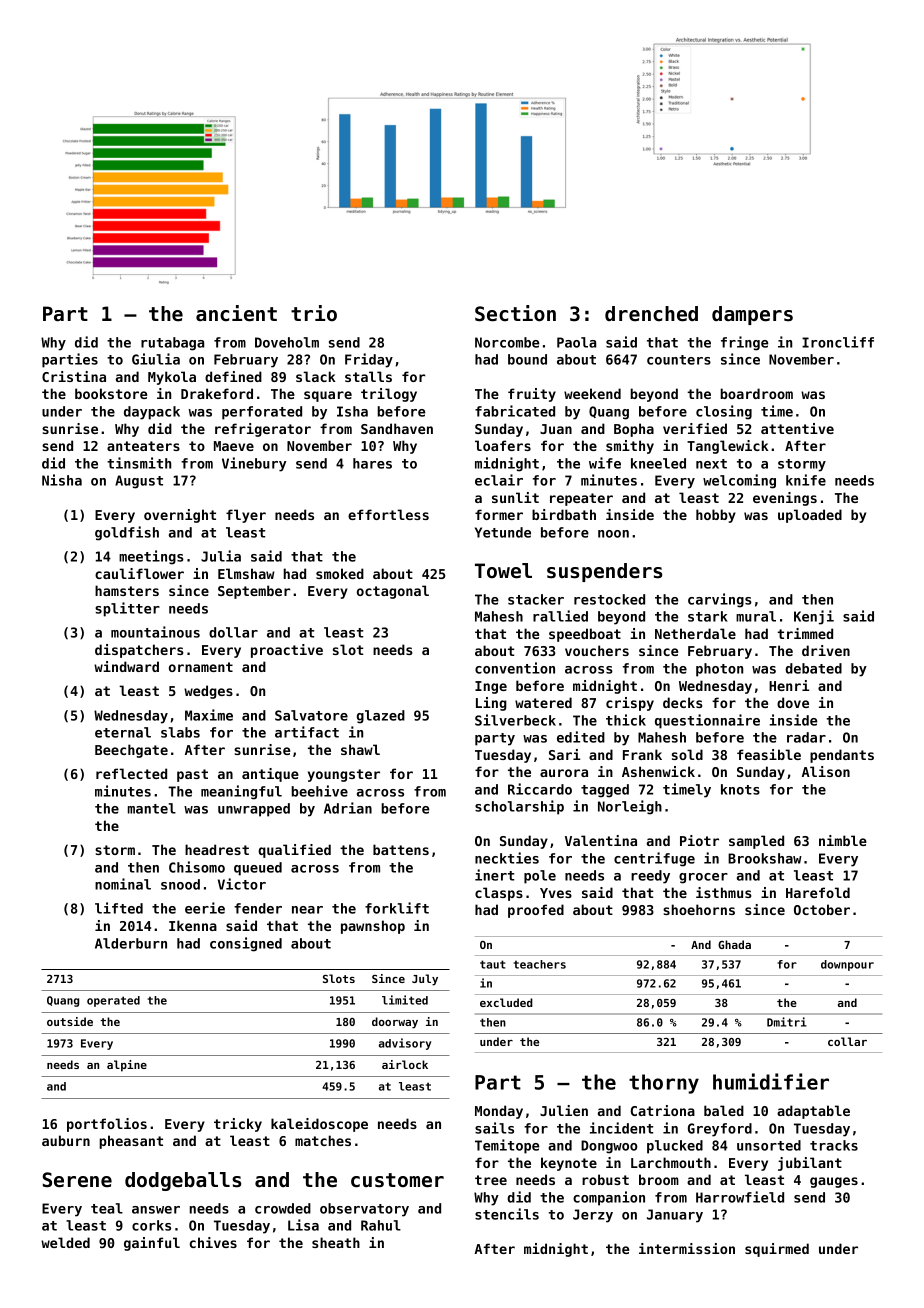 The height and width of the screenshot is (1308, 924). Describe the element at coordinates (236, 313) in the screenshot. I see `ancient` at that location.
